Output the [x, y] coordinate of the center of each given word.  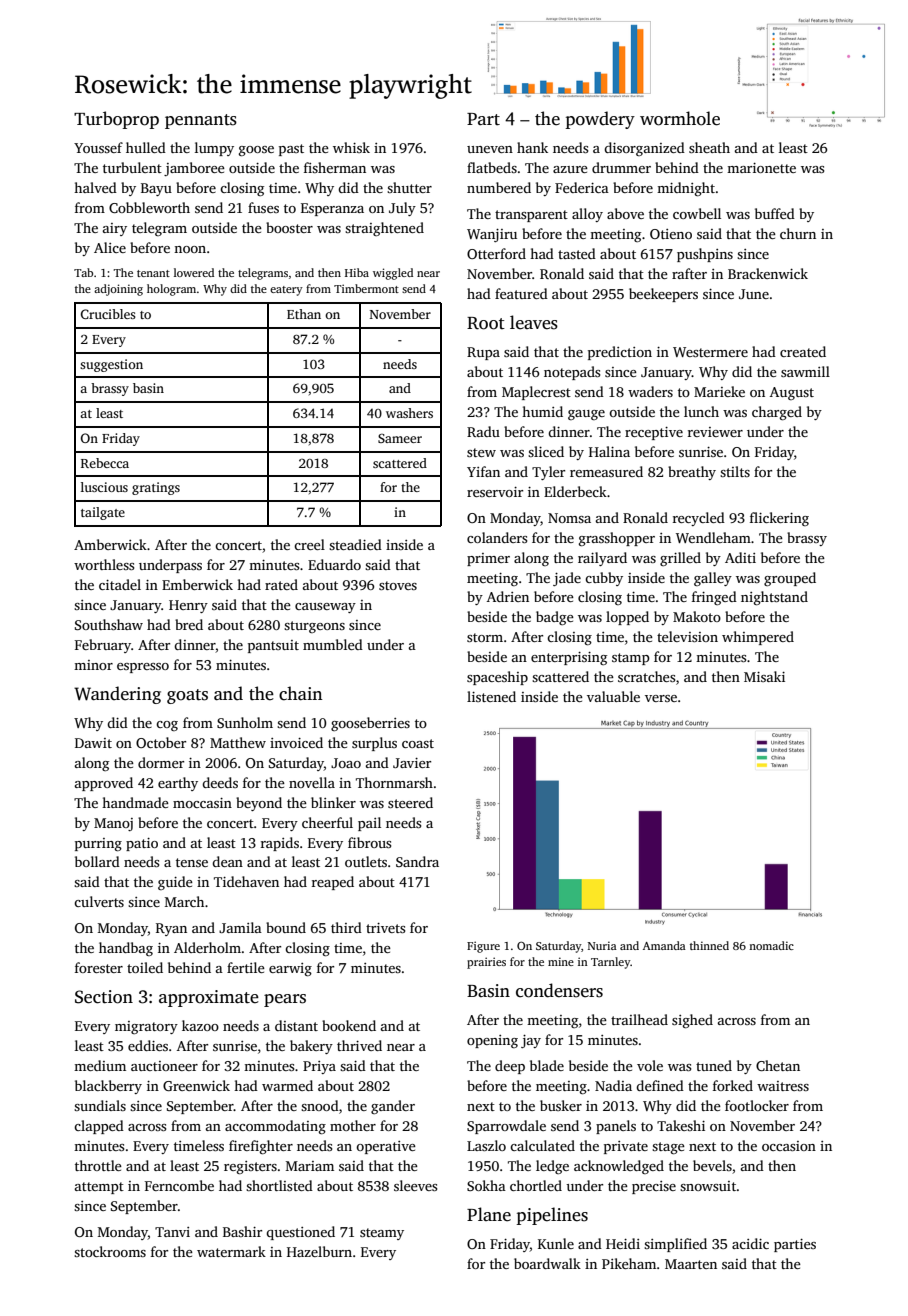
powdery [600, 120]
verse [661, 698]
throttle [98, 1165]
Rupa [483, 353]
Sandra [417, 861]
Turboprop [116, 120]
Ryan [171, 929]
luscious [104, 487]
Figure [483, 947]
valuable [613, 696]
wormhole [680, 118]
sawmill [805, 371]
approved [104, 784]
